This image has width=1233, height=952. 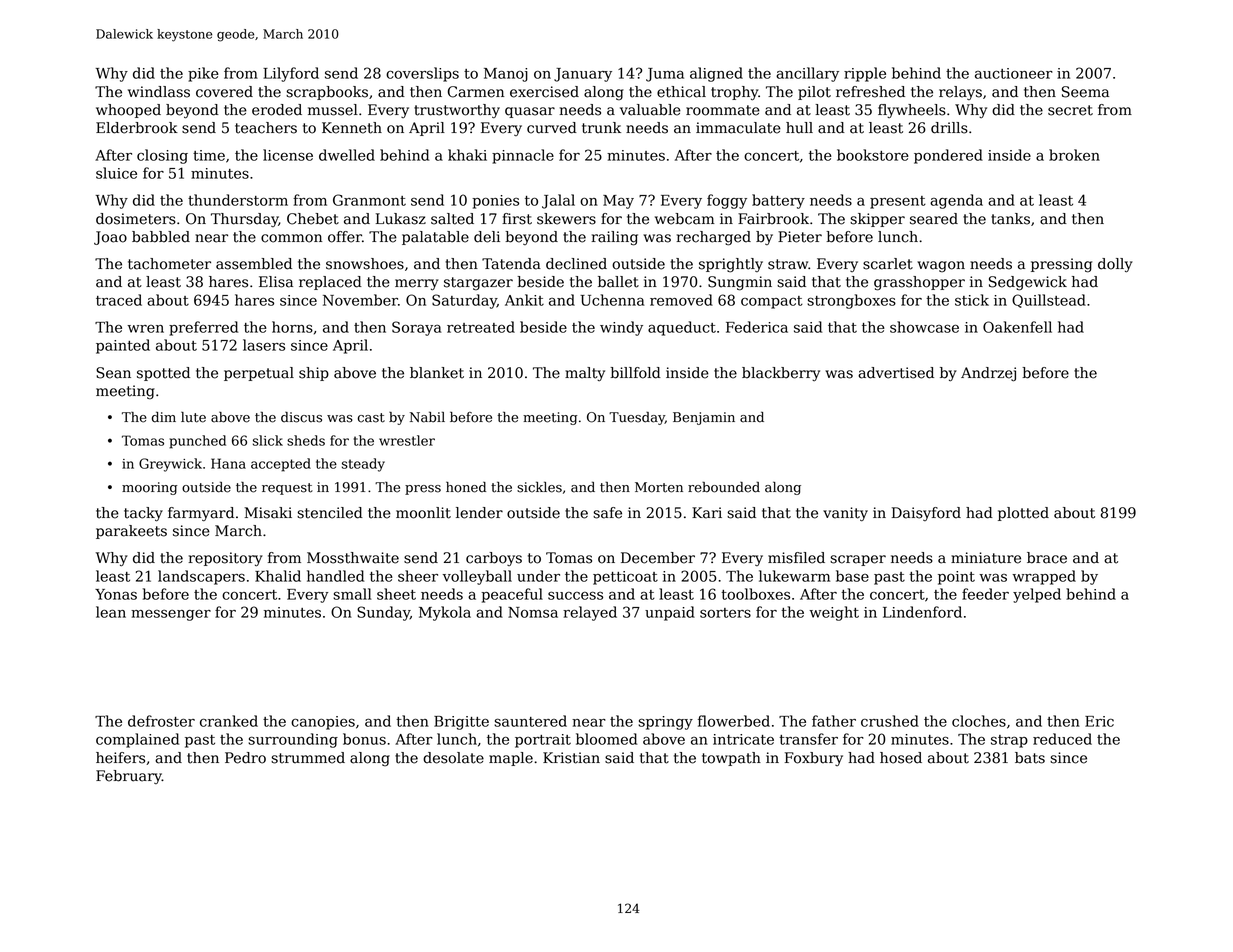 What do you see at coordinates (129, 777) in the image?
I see `February` at bounding box center [129, 777].
